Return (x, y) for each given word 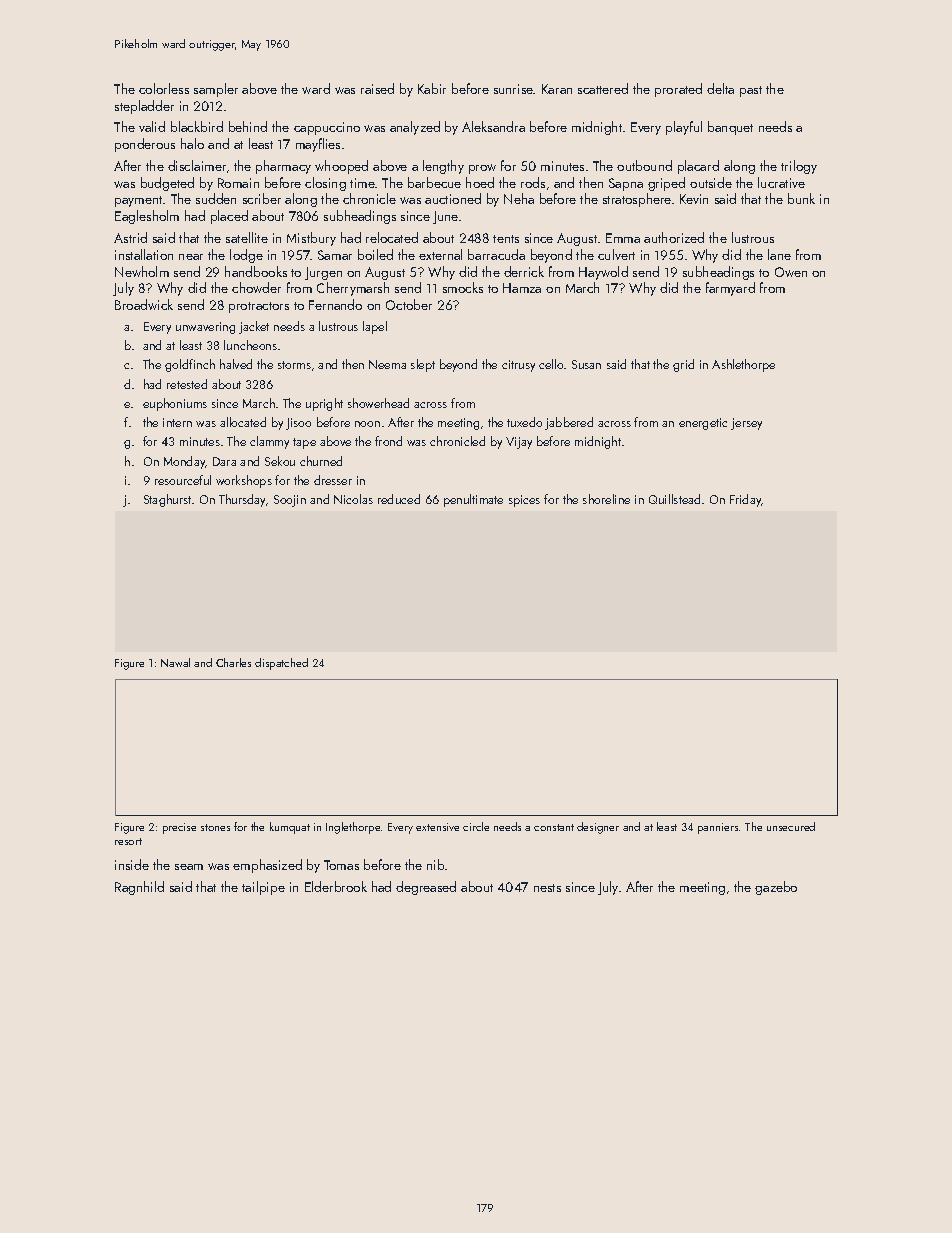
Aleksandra (493, 126)
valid (152, 126)
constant (554, 827)
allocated (243, 422)
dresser (333, 480)
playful (684, 128)
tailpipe (263, 888)
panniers (718, 828)
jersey (746, 424)
